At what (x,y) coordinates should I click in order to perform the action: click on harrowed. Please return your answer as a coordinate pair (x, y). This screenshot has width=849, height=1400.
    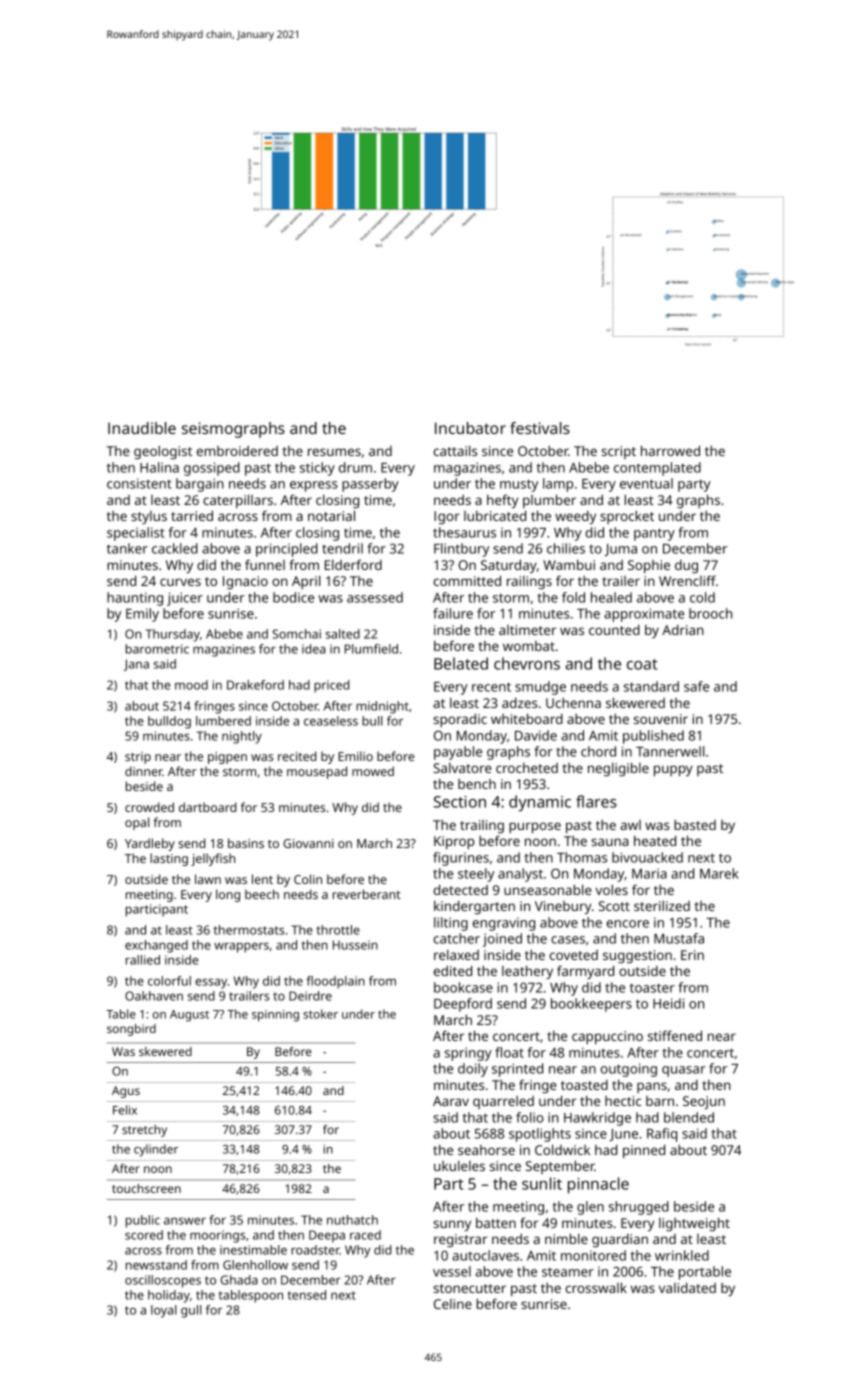
    Looking at the image, I should click on (670, 450).
